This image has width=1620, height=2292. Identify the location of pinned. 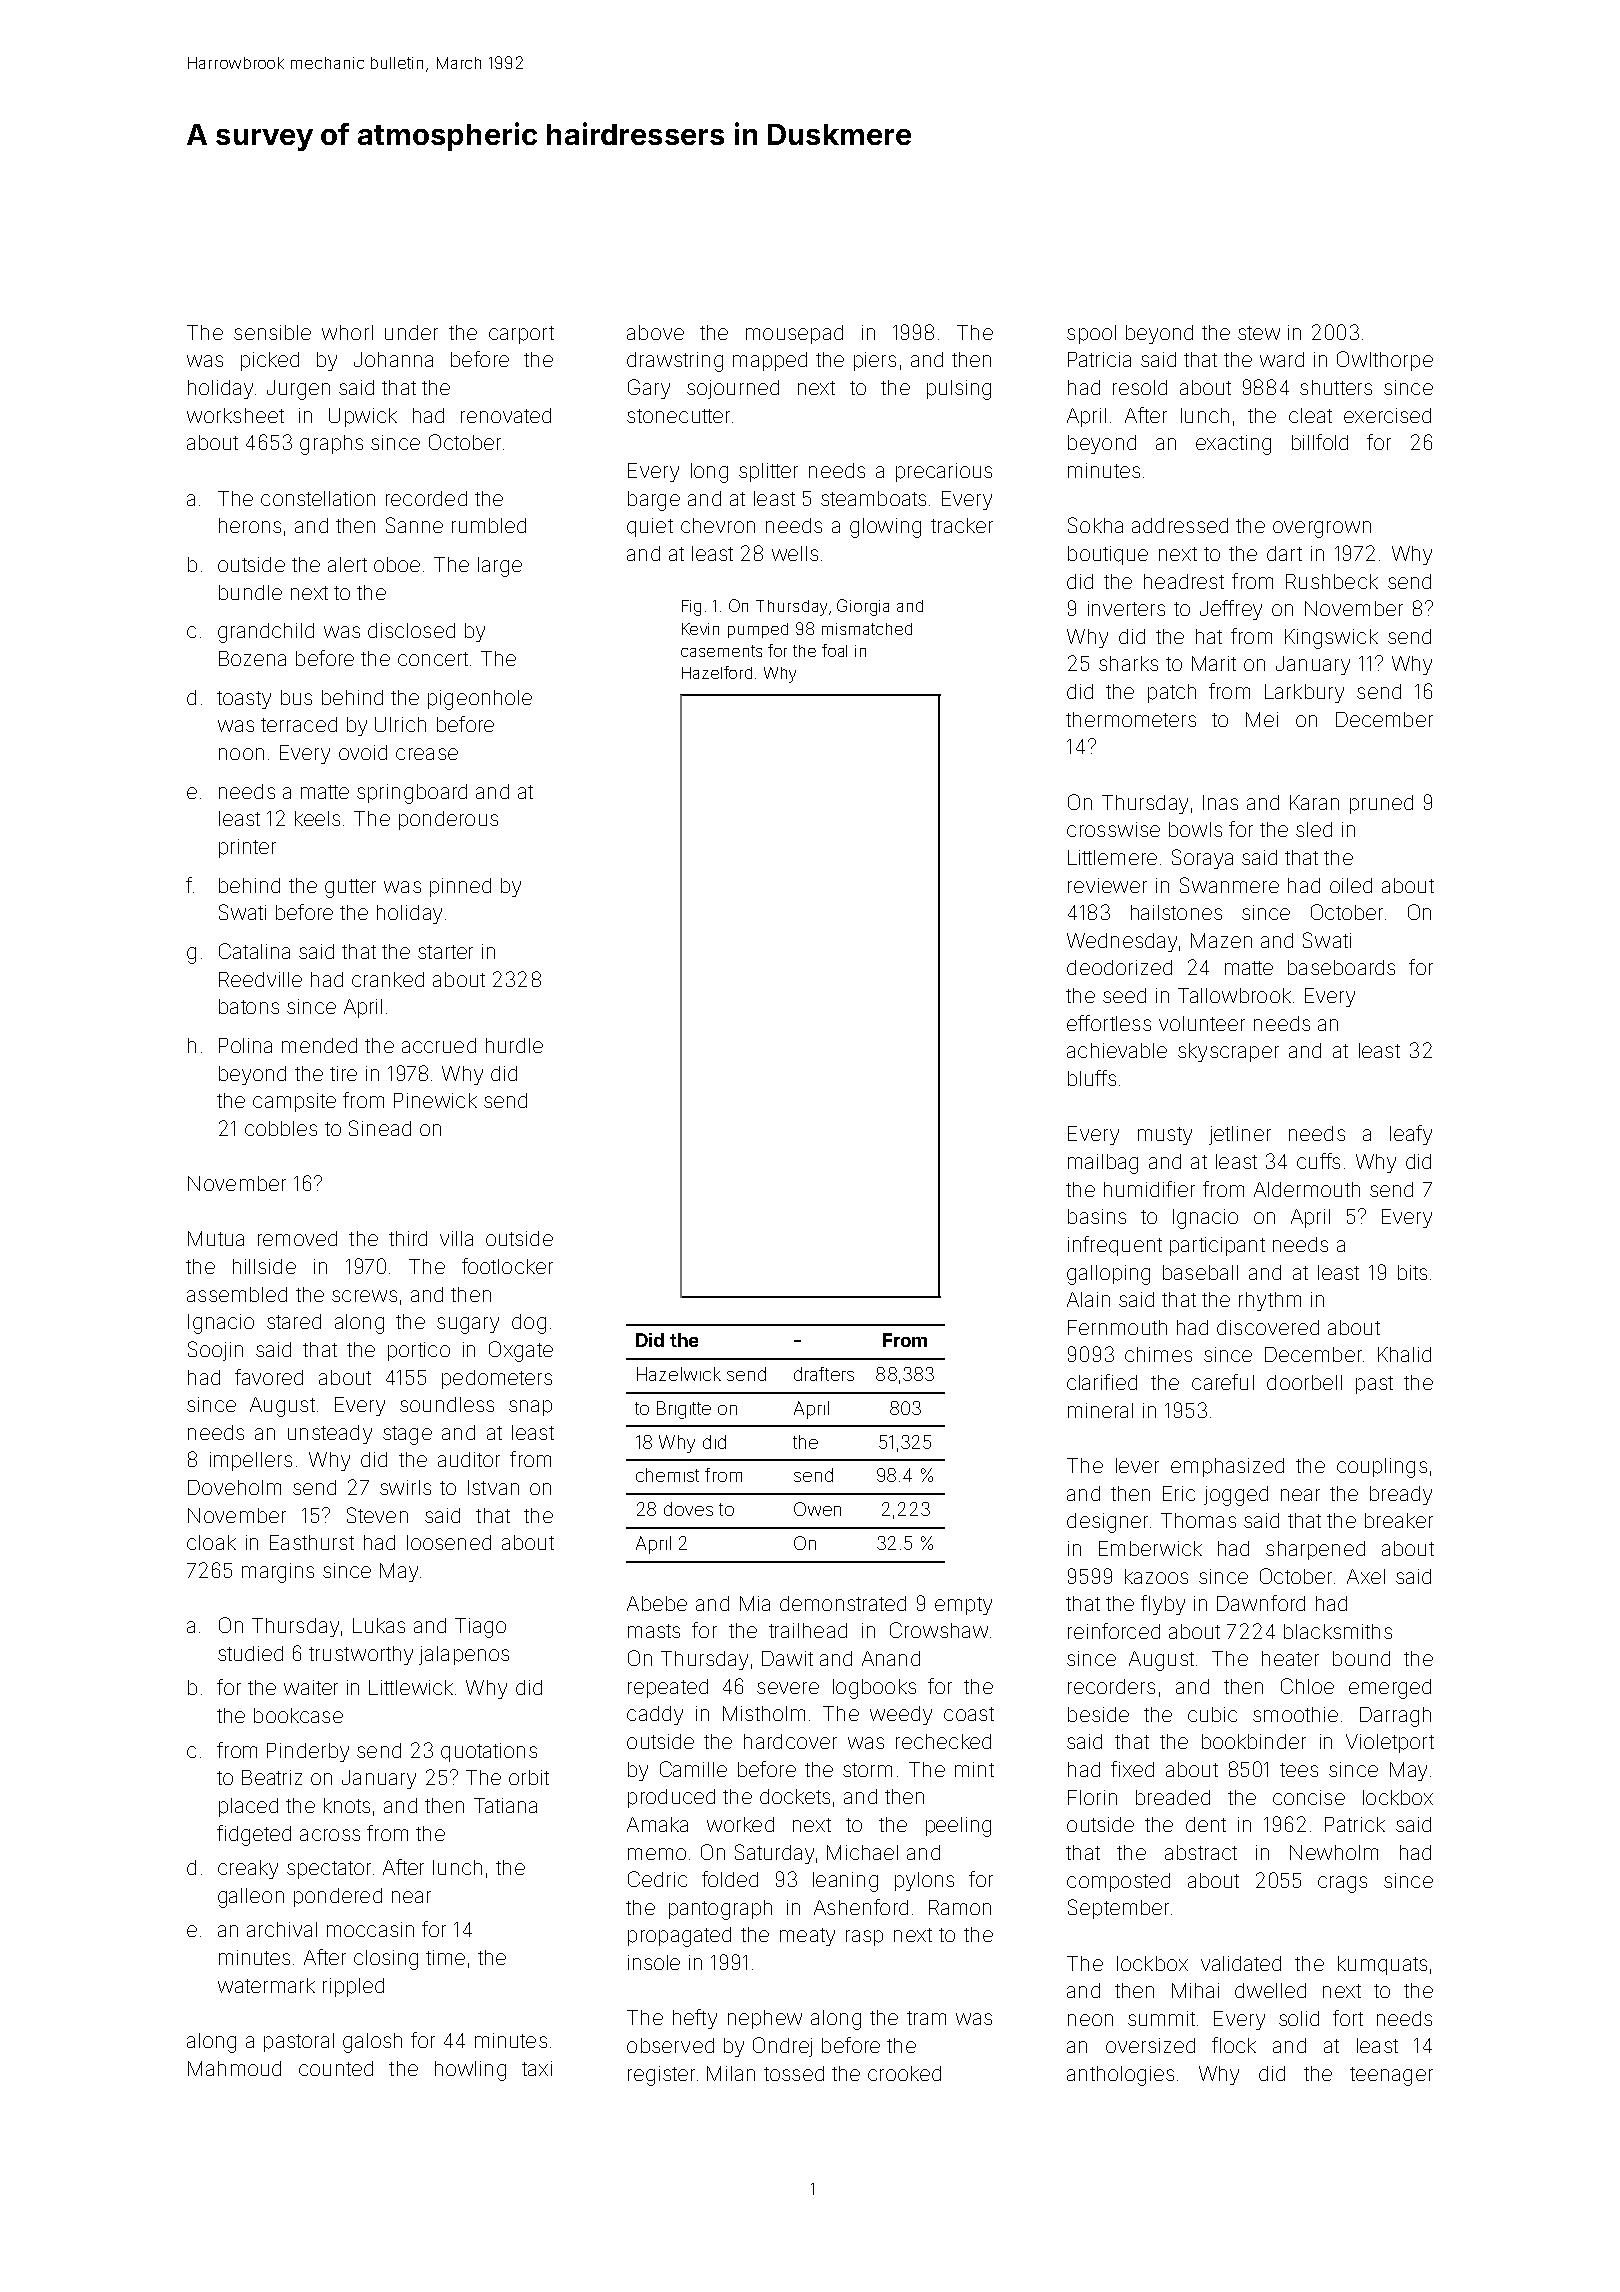
(460, 887).
